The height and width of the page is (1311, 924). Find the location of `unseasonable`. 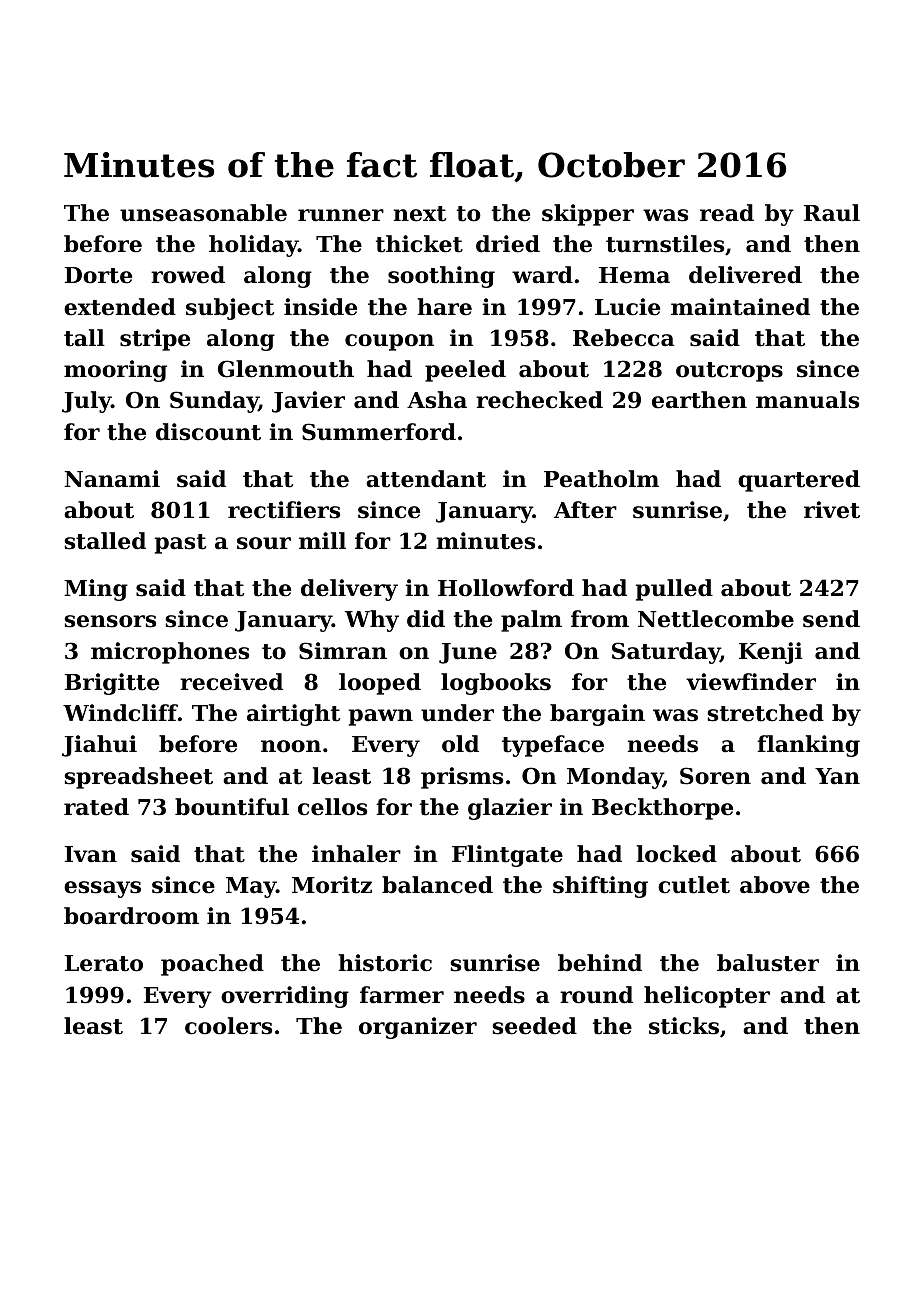

unseasonable is located at coordinates (203, 213).
